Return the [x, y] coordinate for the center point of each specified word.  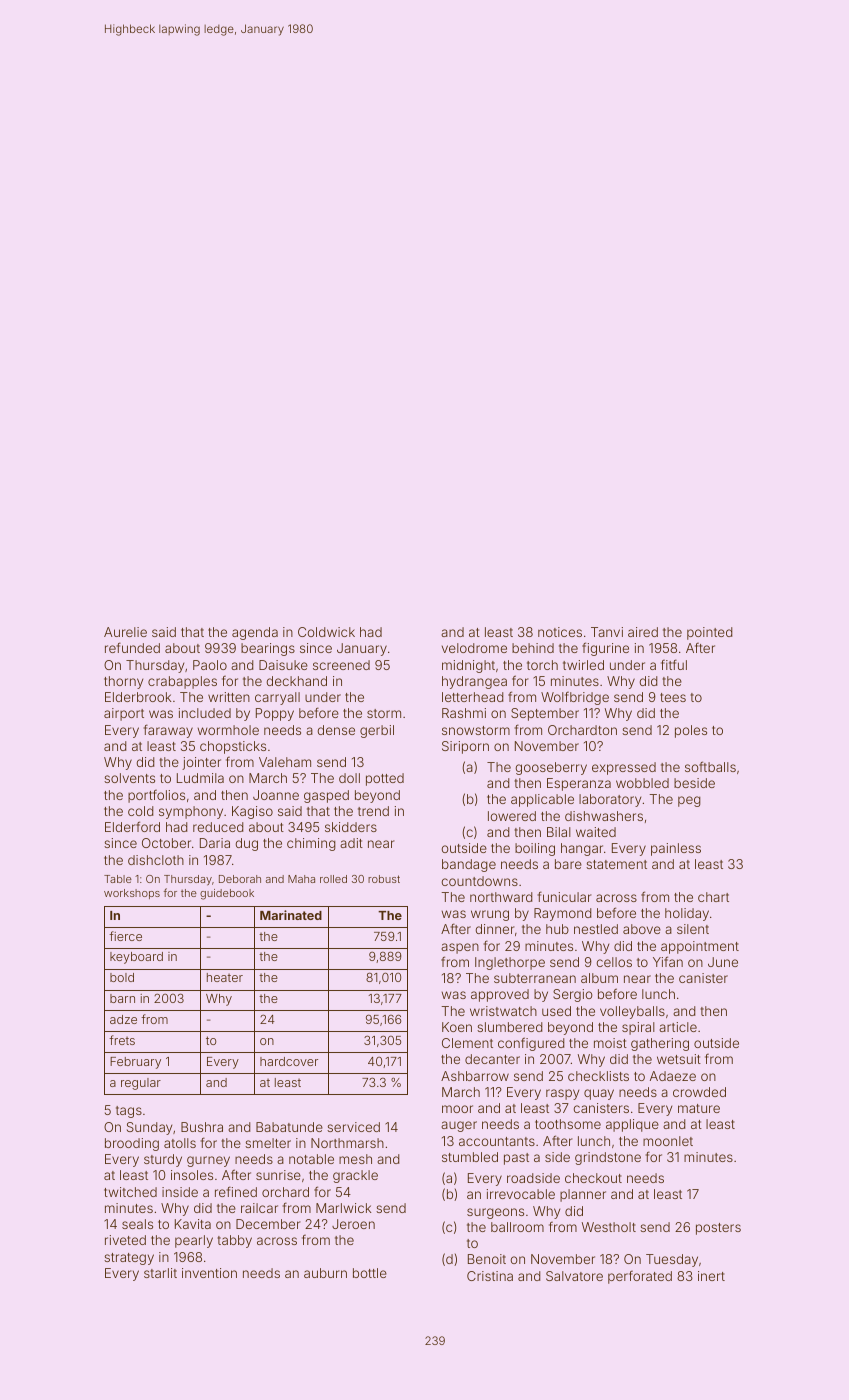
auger [459, 1126]
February [135, 1063]
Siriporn [465, 747]
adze [123, 1019]
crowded [699, 1092]
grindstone [608, 1158]
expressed [624, 768]
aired [643, 632]
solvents [129, 778]
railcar [259, 1208]
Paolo [210, 665]
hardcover [289, 1061]
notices [560, 632]
